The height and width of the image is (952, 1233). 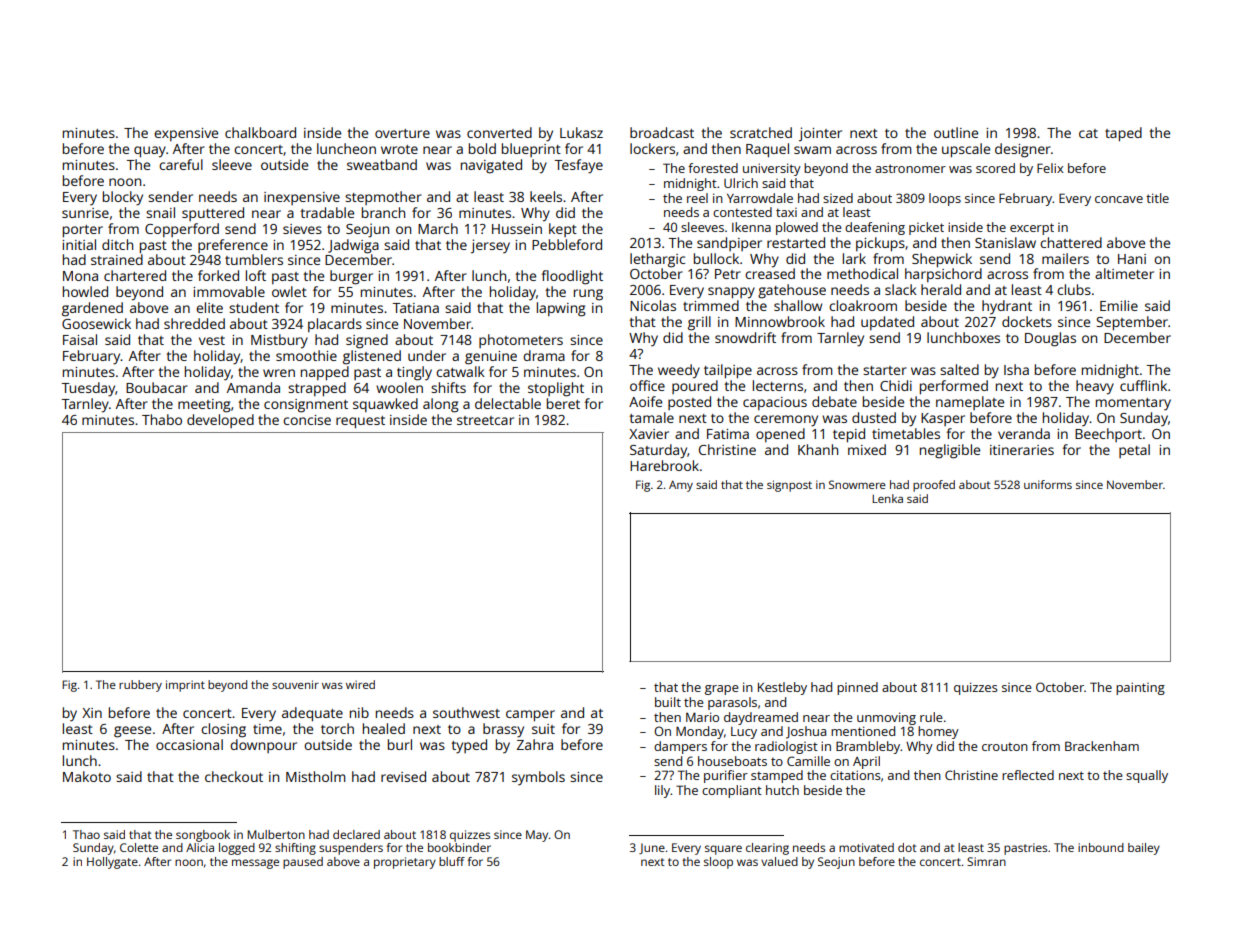 I want to click on Isha, so click(x=1016, y=369).
